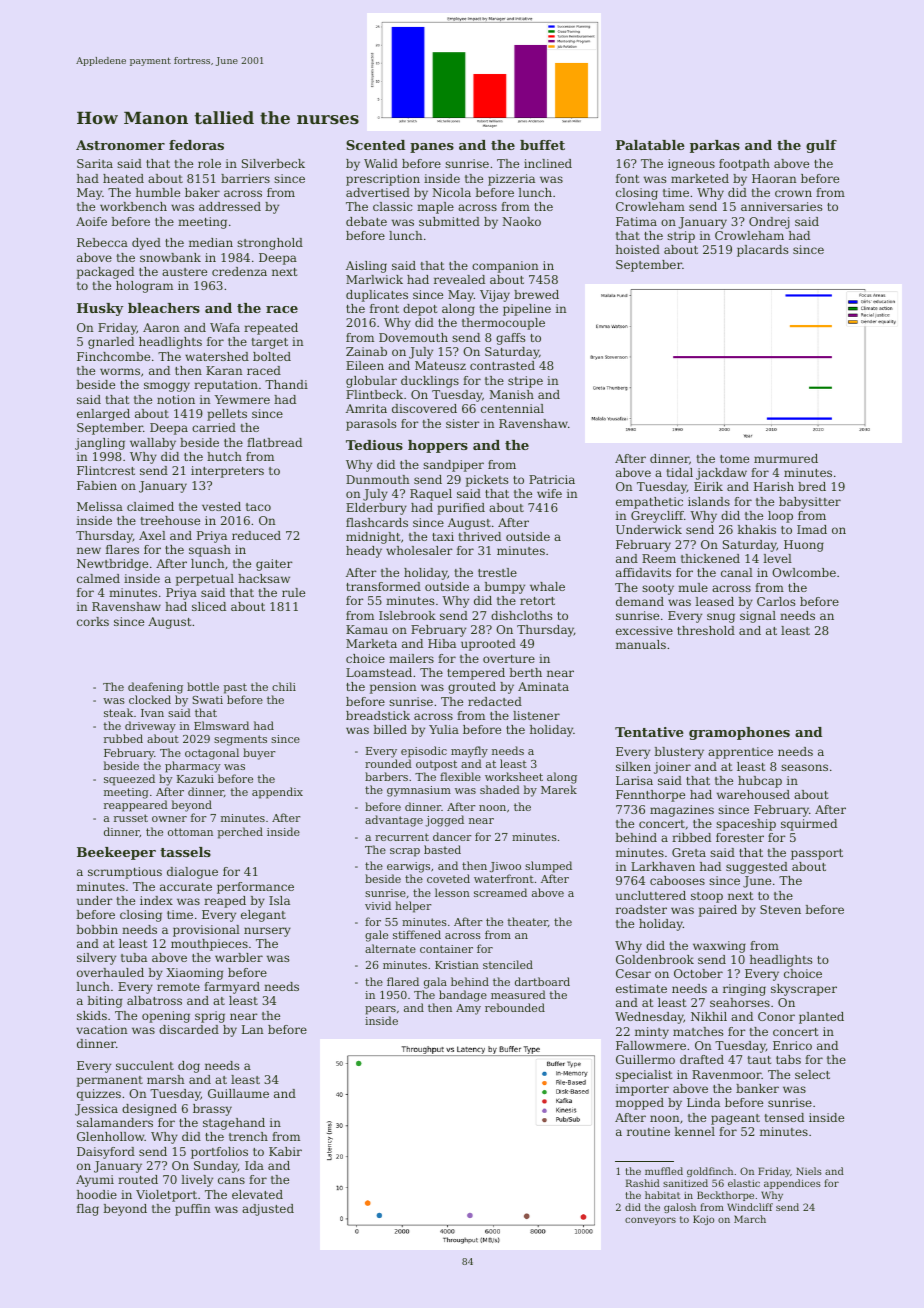 The image size is (924, 1308). Describe the element at coordinates (804, 767) in the document. I see `seasons` at that location.
